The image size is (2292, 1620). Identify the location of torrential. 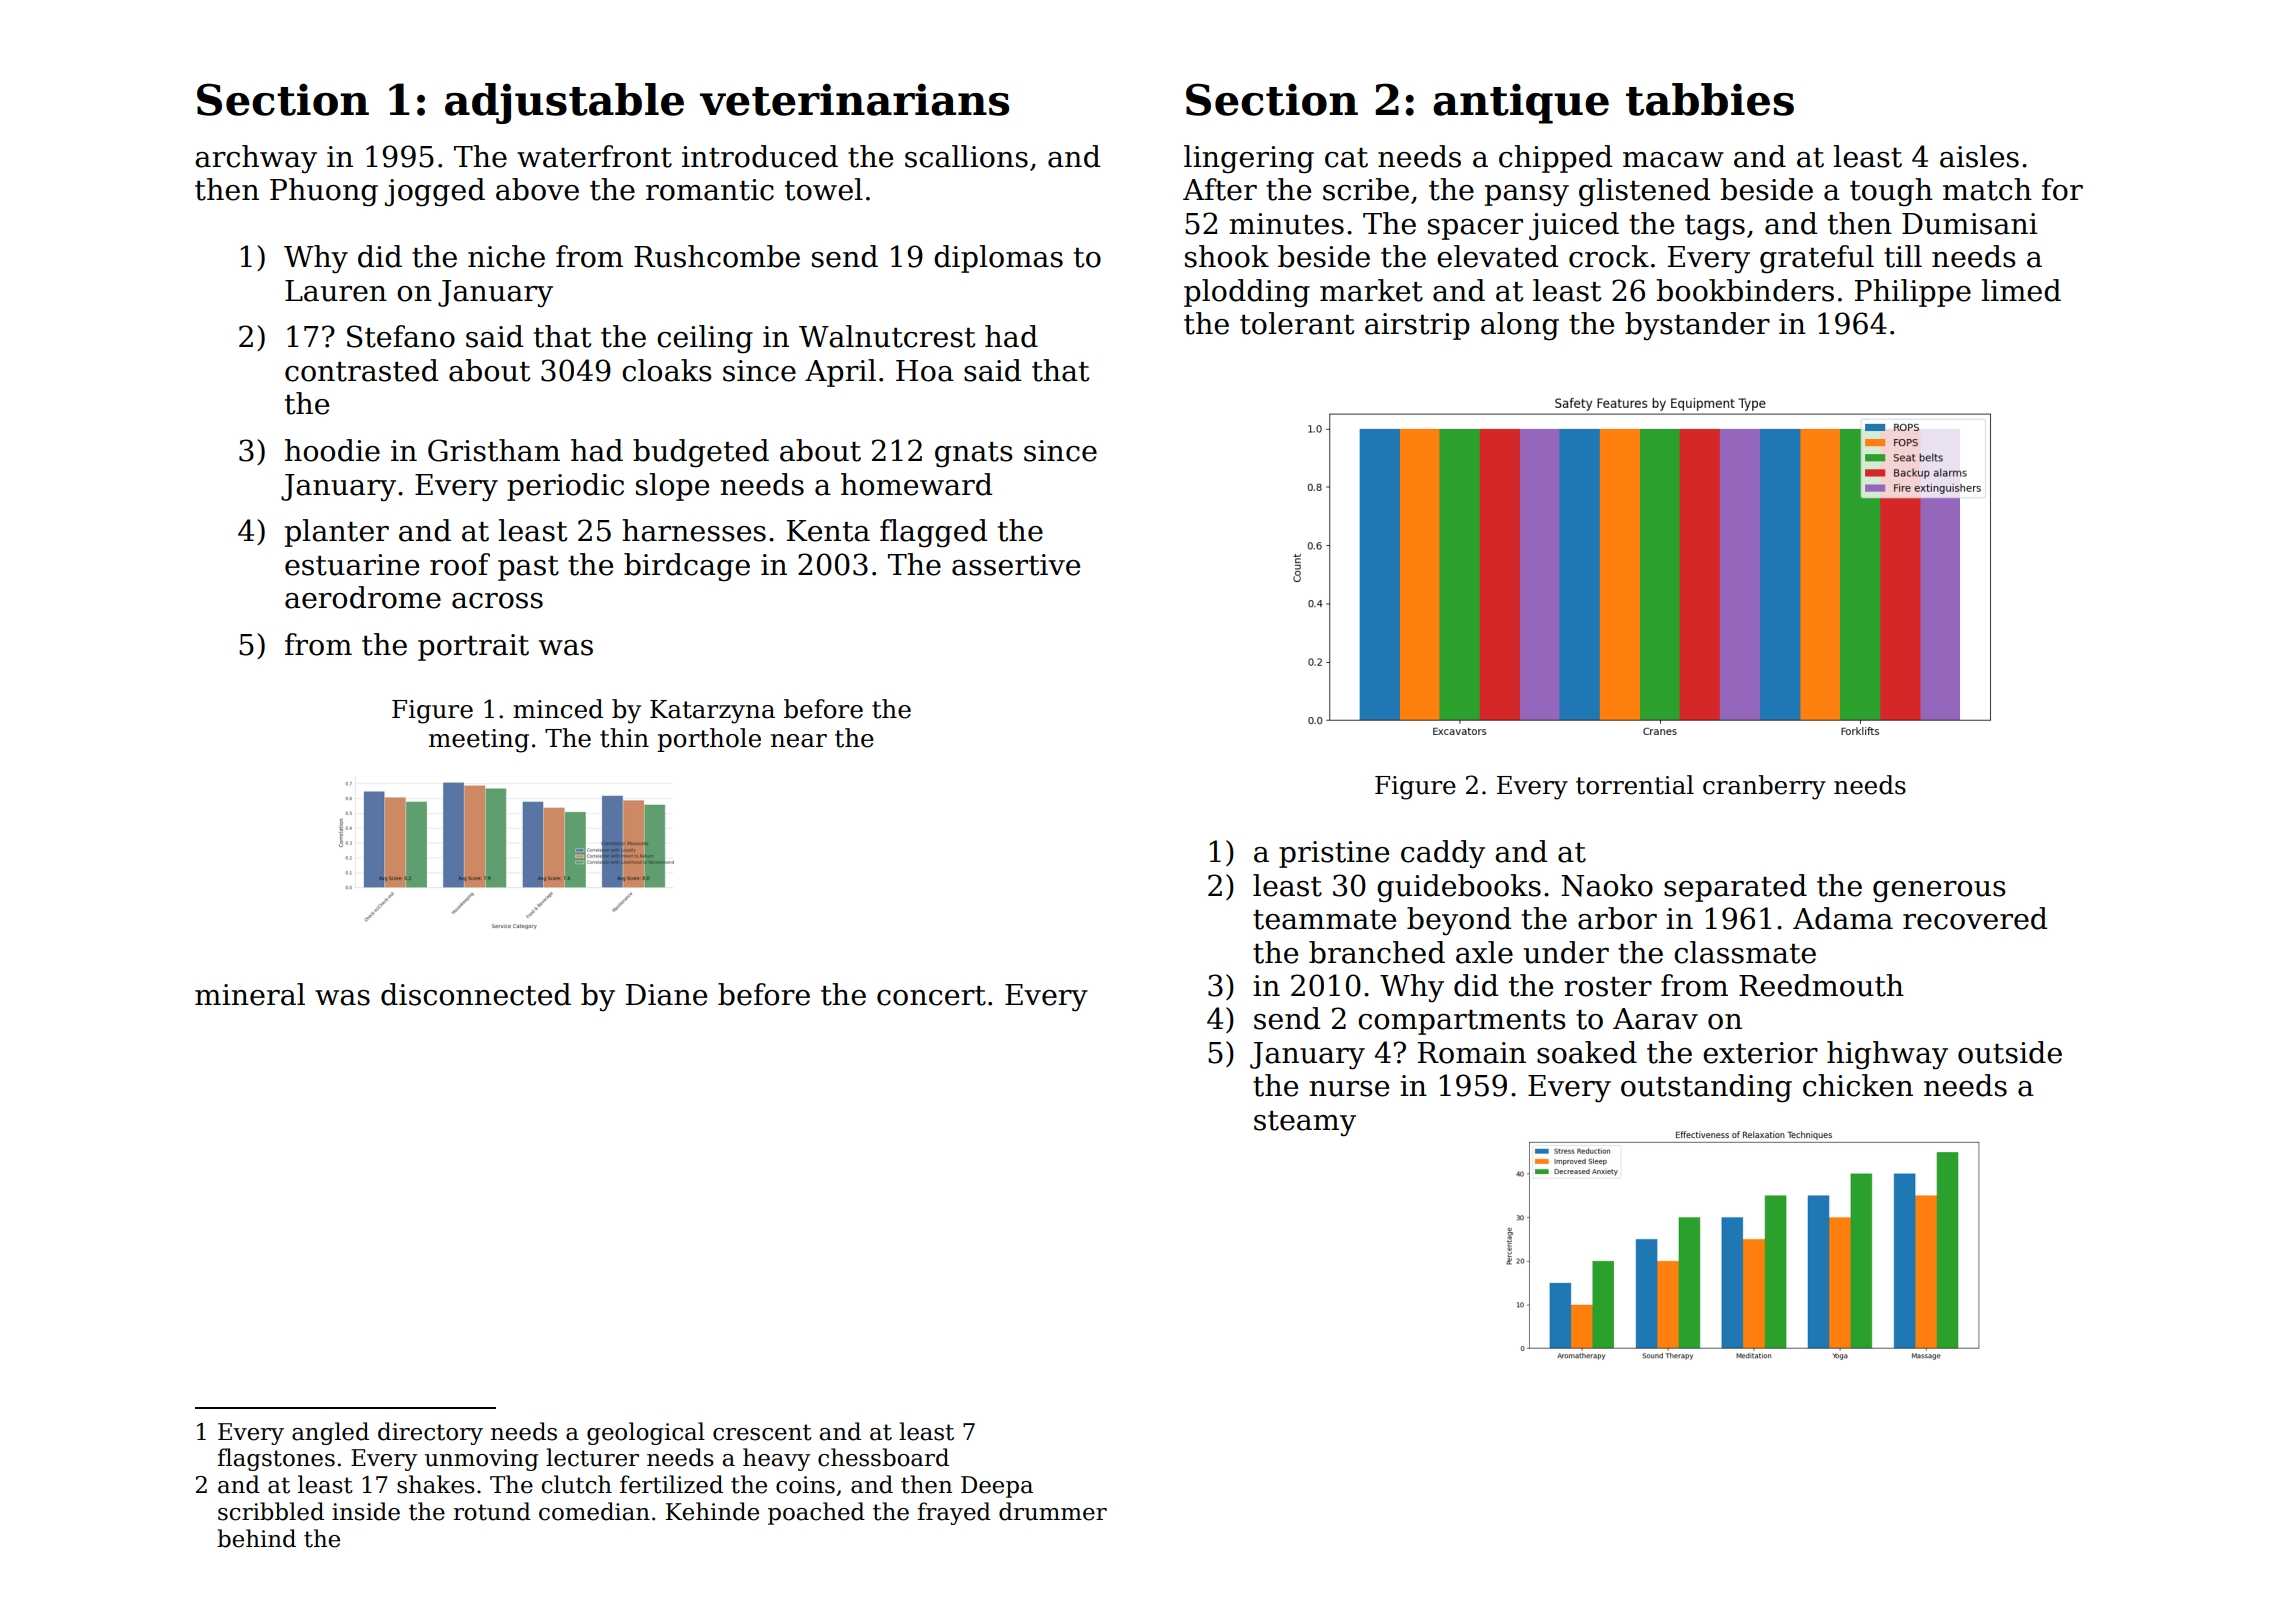
(1635, 785).
